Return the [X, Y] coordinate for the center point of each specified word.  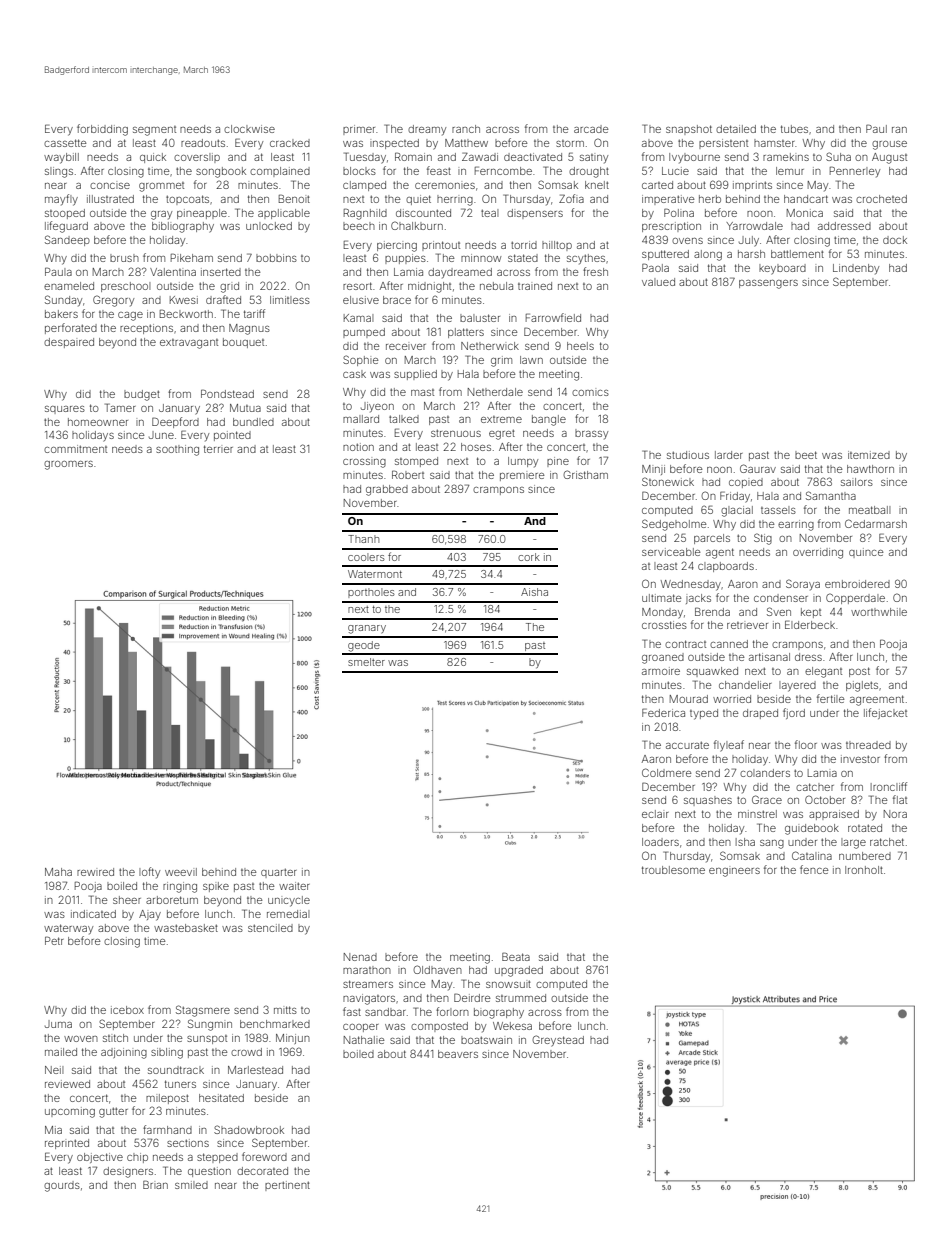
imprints [752, 186]
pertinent [287, 1186]
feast [439, 170]
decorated [262, 1171]
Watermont [375, 574]
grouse [889, 145]
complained [280, 172]
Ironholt [864, 870]
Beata [516, 956]
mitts [285, 1010]
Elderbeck [810, 624]
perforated [71, 328]
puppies [405, 259]
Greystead [558, 1041]
